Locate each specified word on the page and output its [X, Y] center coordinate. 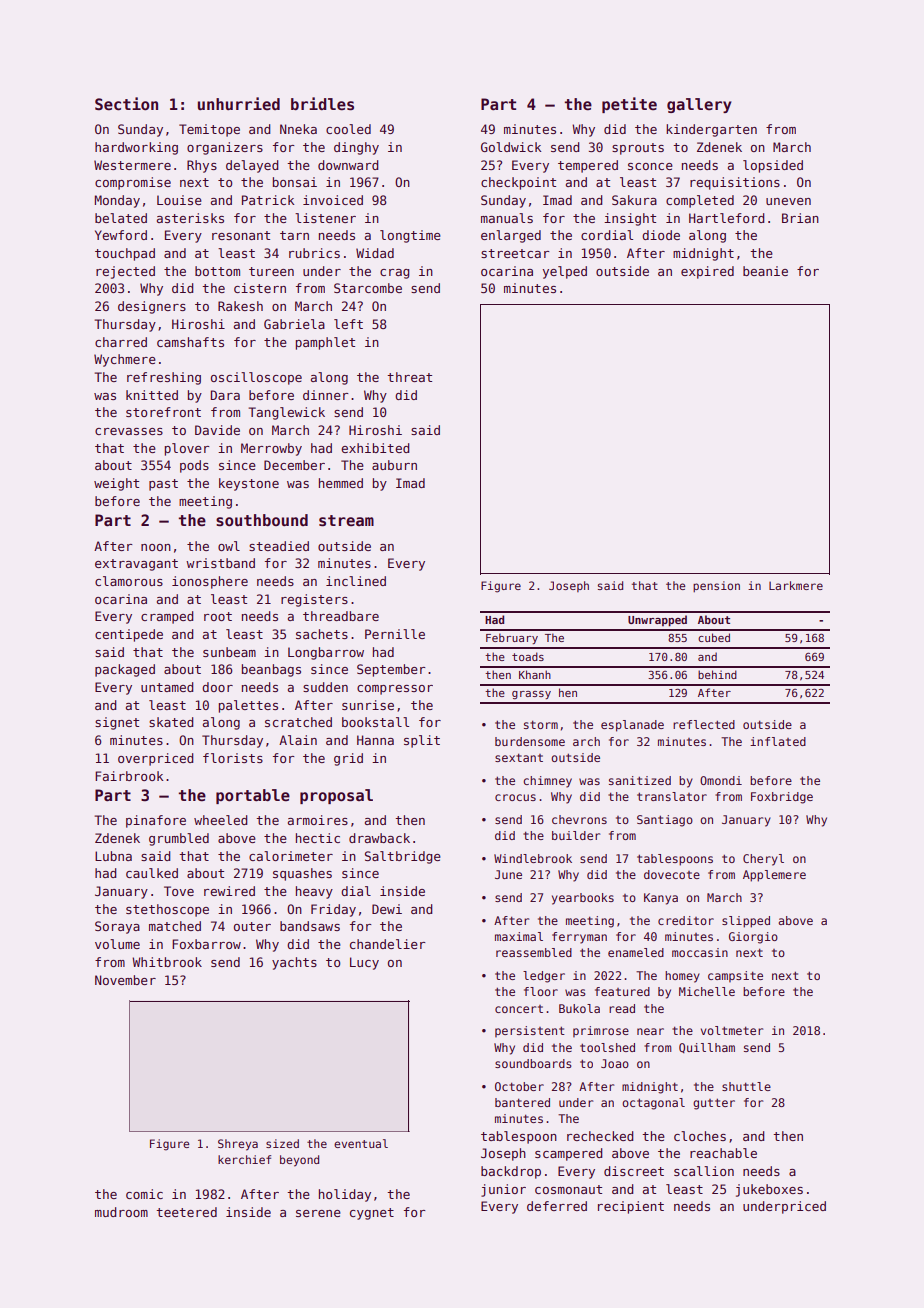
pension [716, 586]
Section [126, 104]
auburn [394, 465]
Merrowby [271, 449]
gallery [699, 105]
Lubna [113, 856]
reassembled [534, 952]
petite [629, 105]
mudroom [121, 1212]
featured [622, 991]
